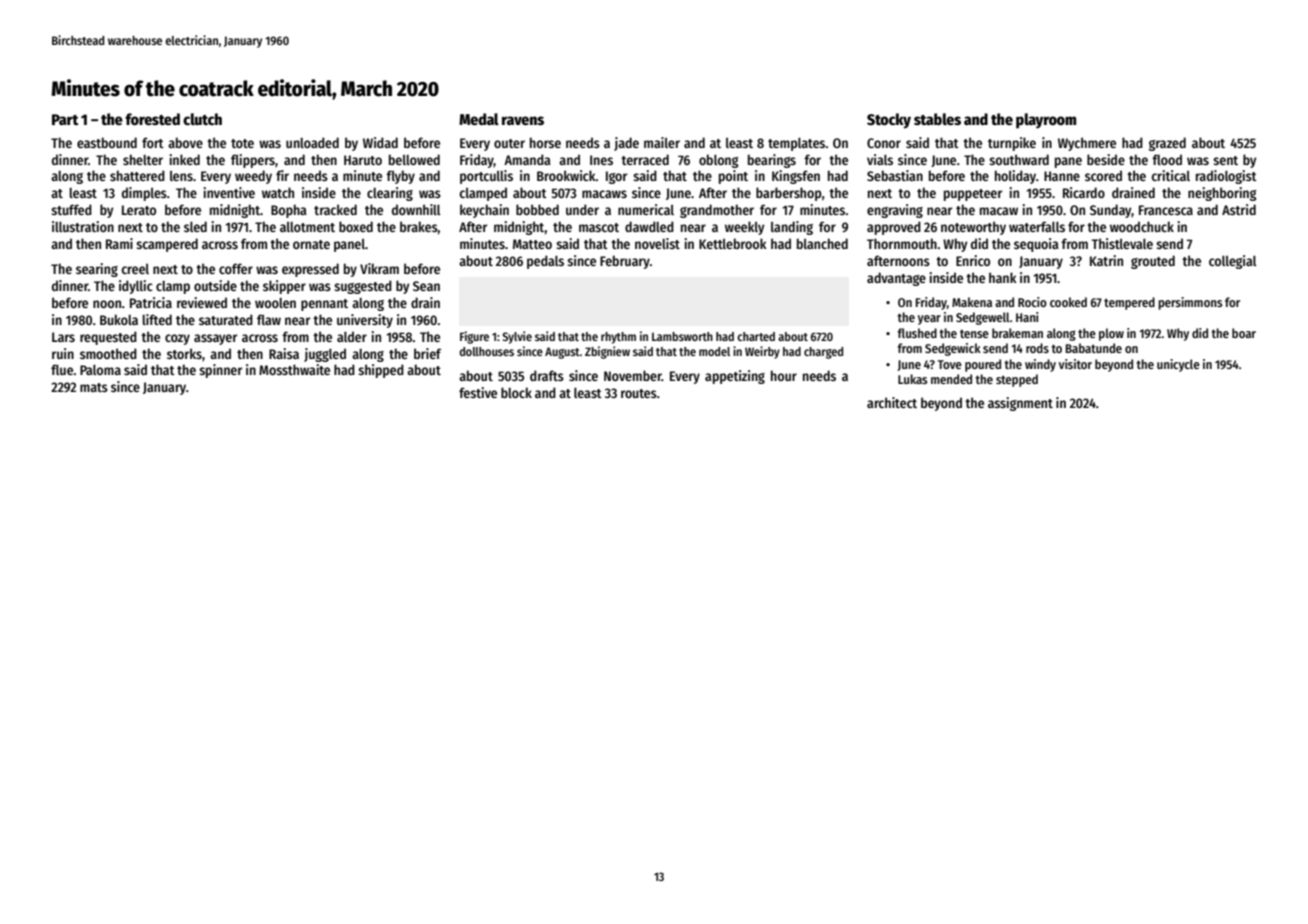  Describe the element at coordinates (414, 159) in the document. I see `bellowed` at that location.
